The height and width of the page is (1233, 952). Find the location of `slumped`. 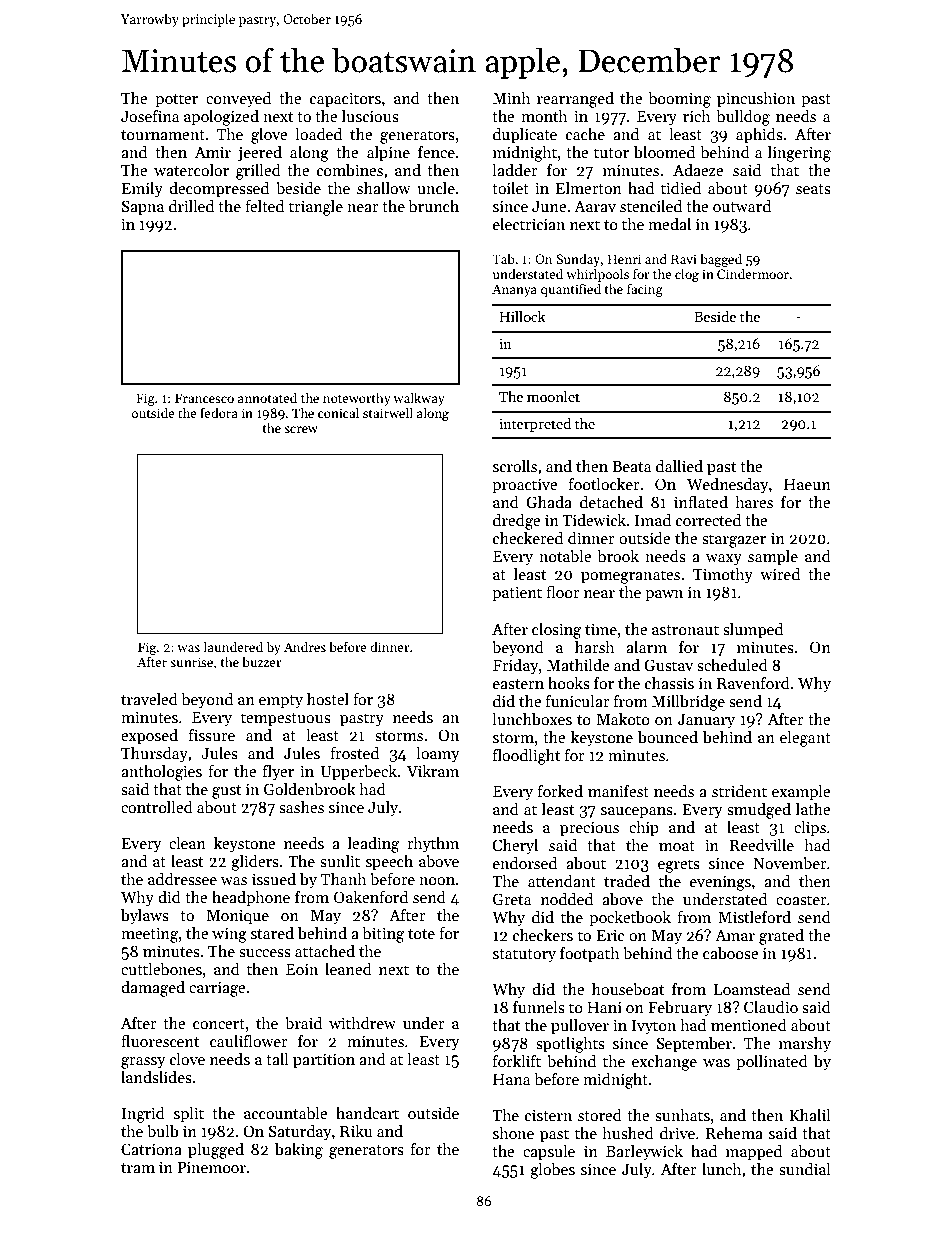

slumped is located at coordinates (753, 630).
